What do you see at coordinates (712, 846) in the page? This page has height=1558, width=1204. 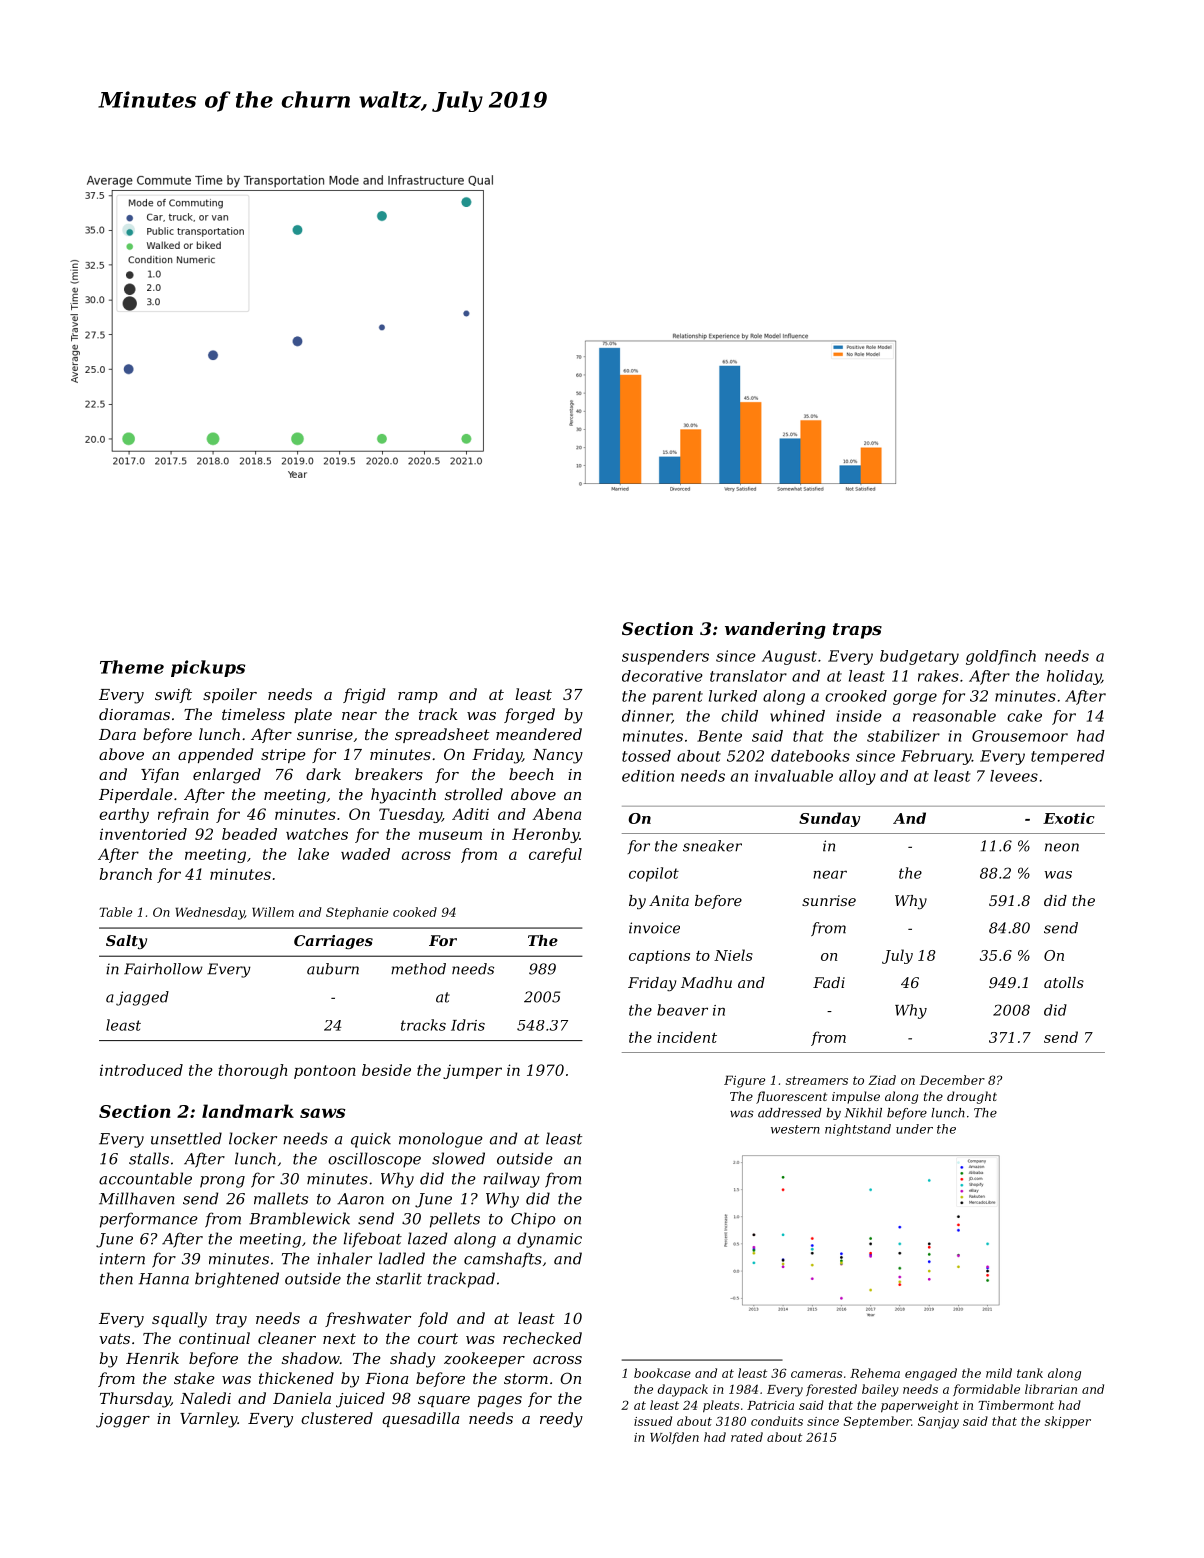 I see `sneaker` at bounding box center [712, 846].
